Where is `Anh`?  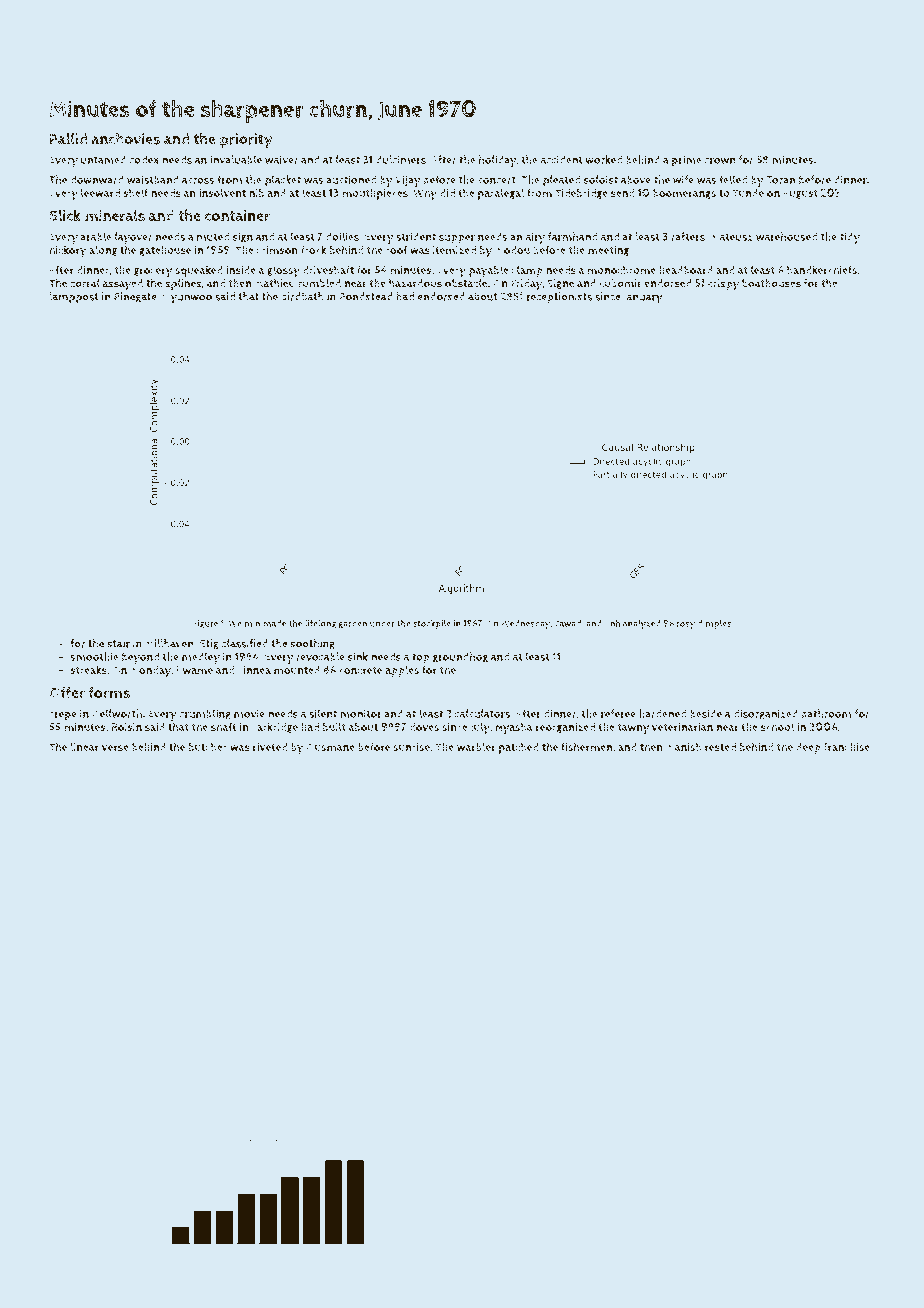 Anh is located at coordinates (612, 623).
